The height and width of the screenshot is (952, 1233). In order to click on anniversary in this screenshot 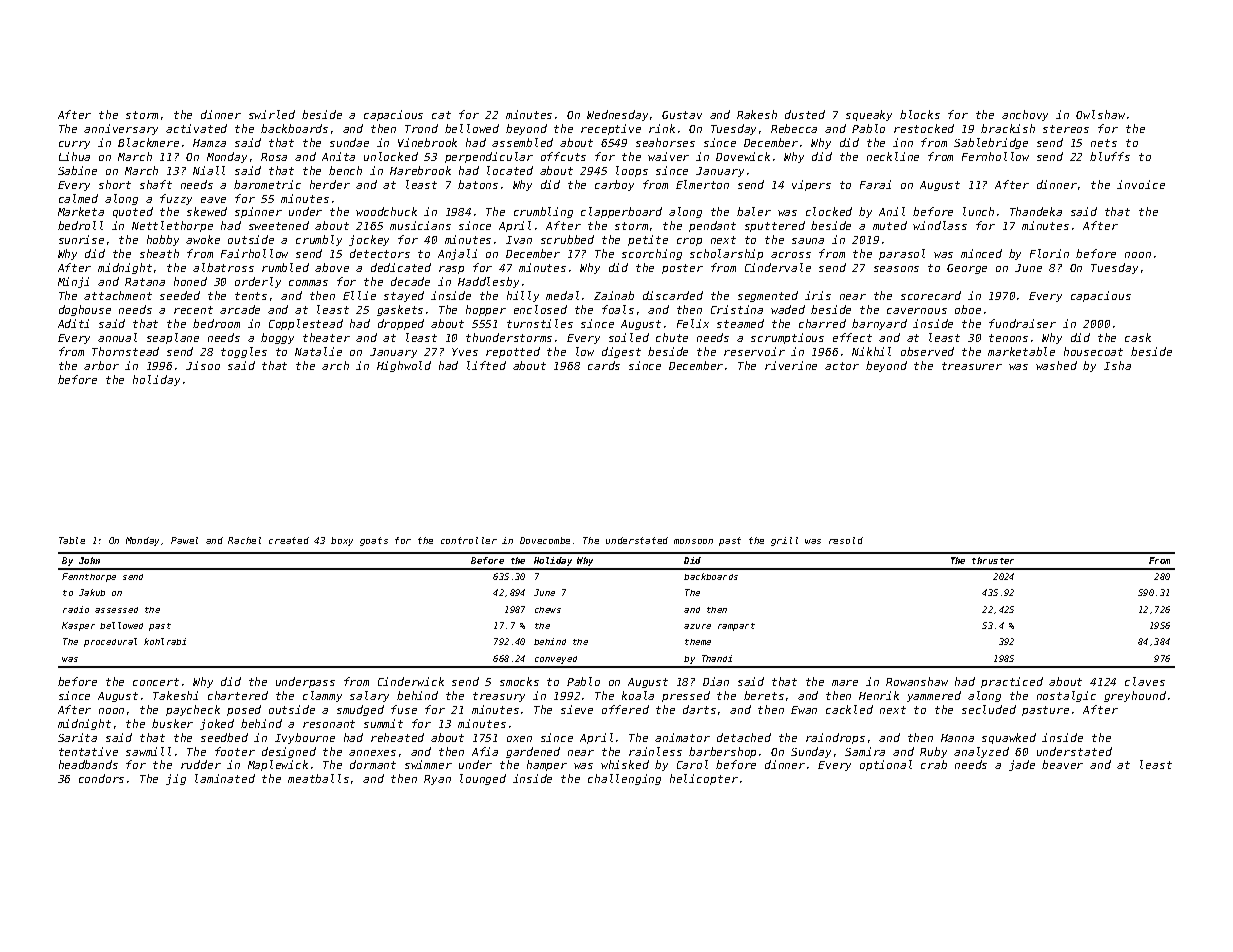, I will do `click(121, 129)`.
